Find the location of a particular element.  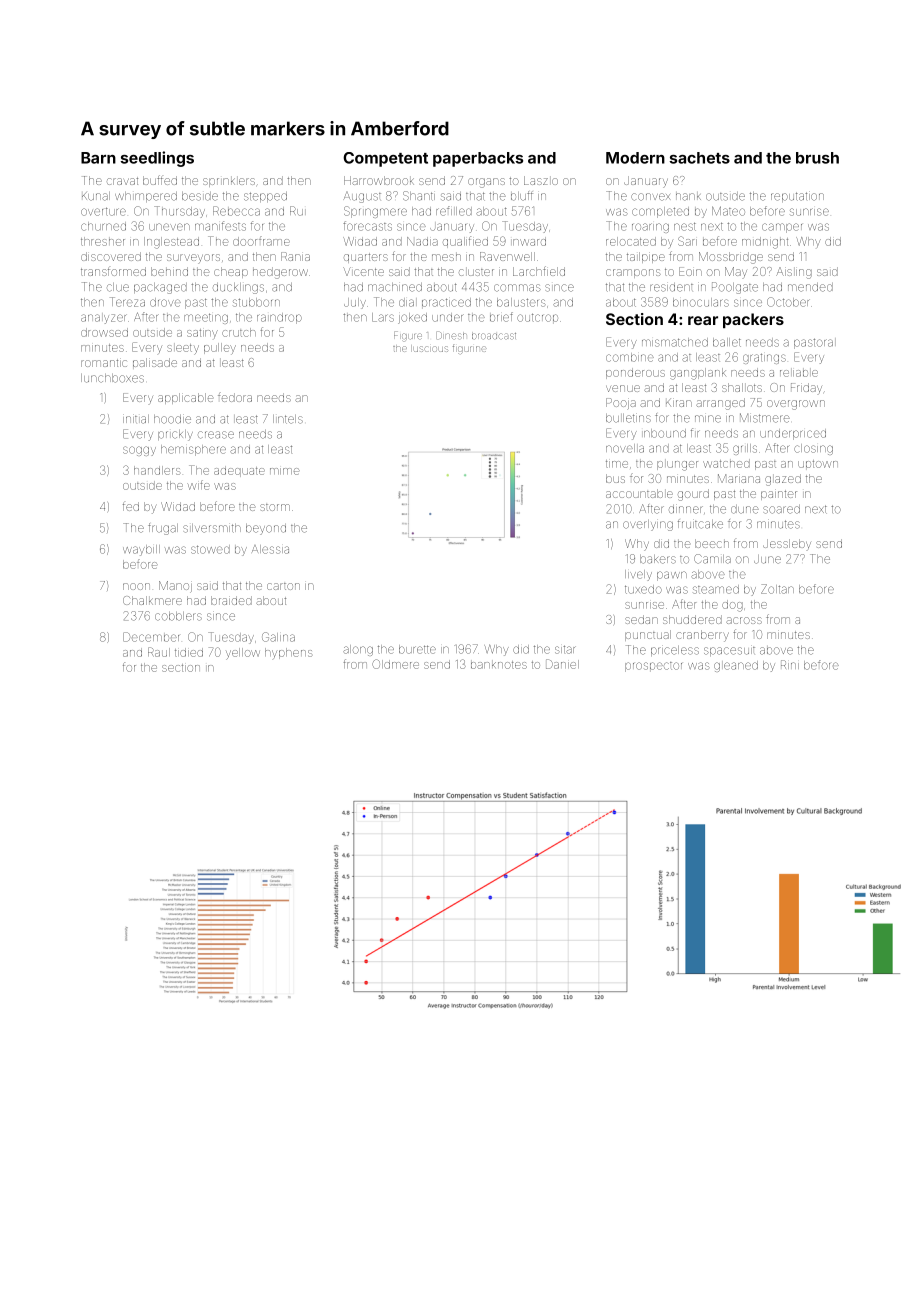

Raul is located at coordinates (159, 652).
